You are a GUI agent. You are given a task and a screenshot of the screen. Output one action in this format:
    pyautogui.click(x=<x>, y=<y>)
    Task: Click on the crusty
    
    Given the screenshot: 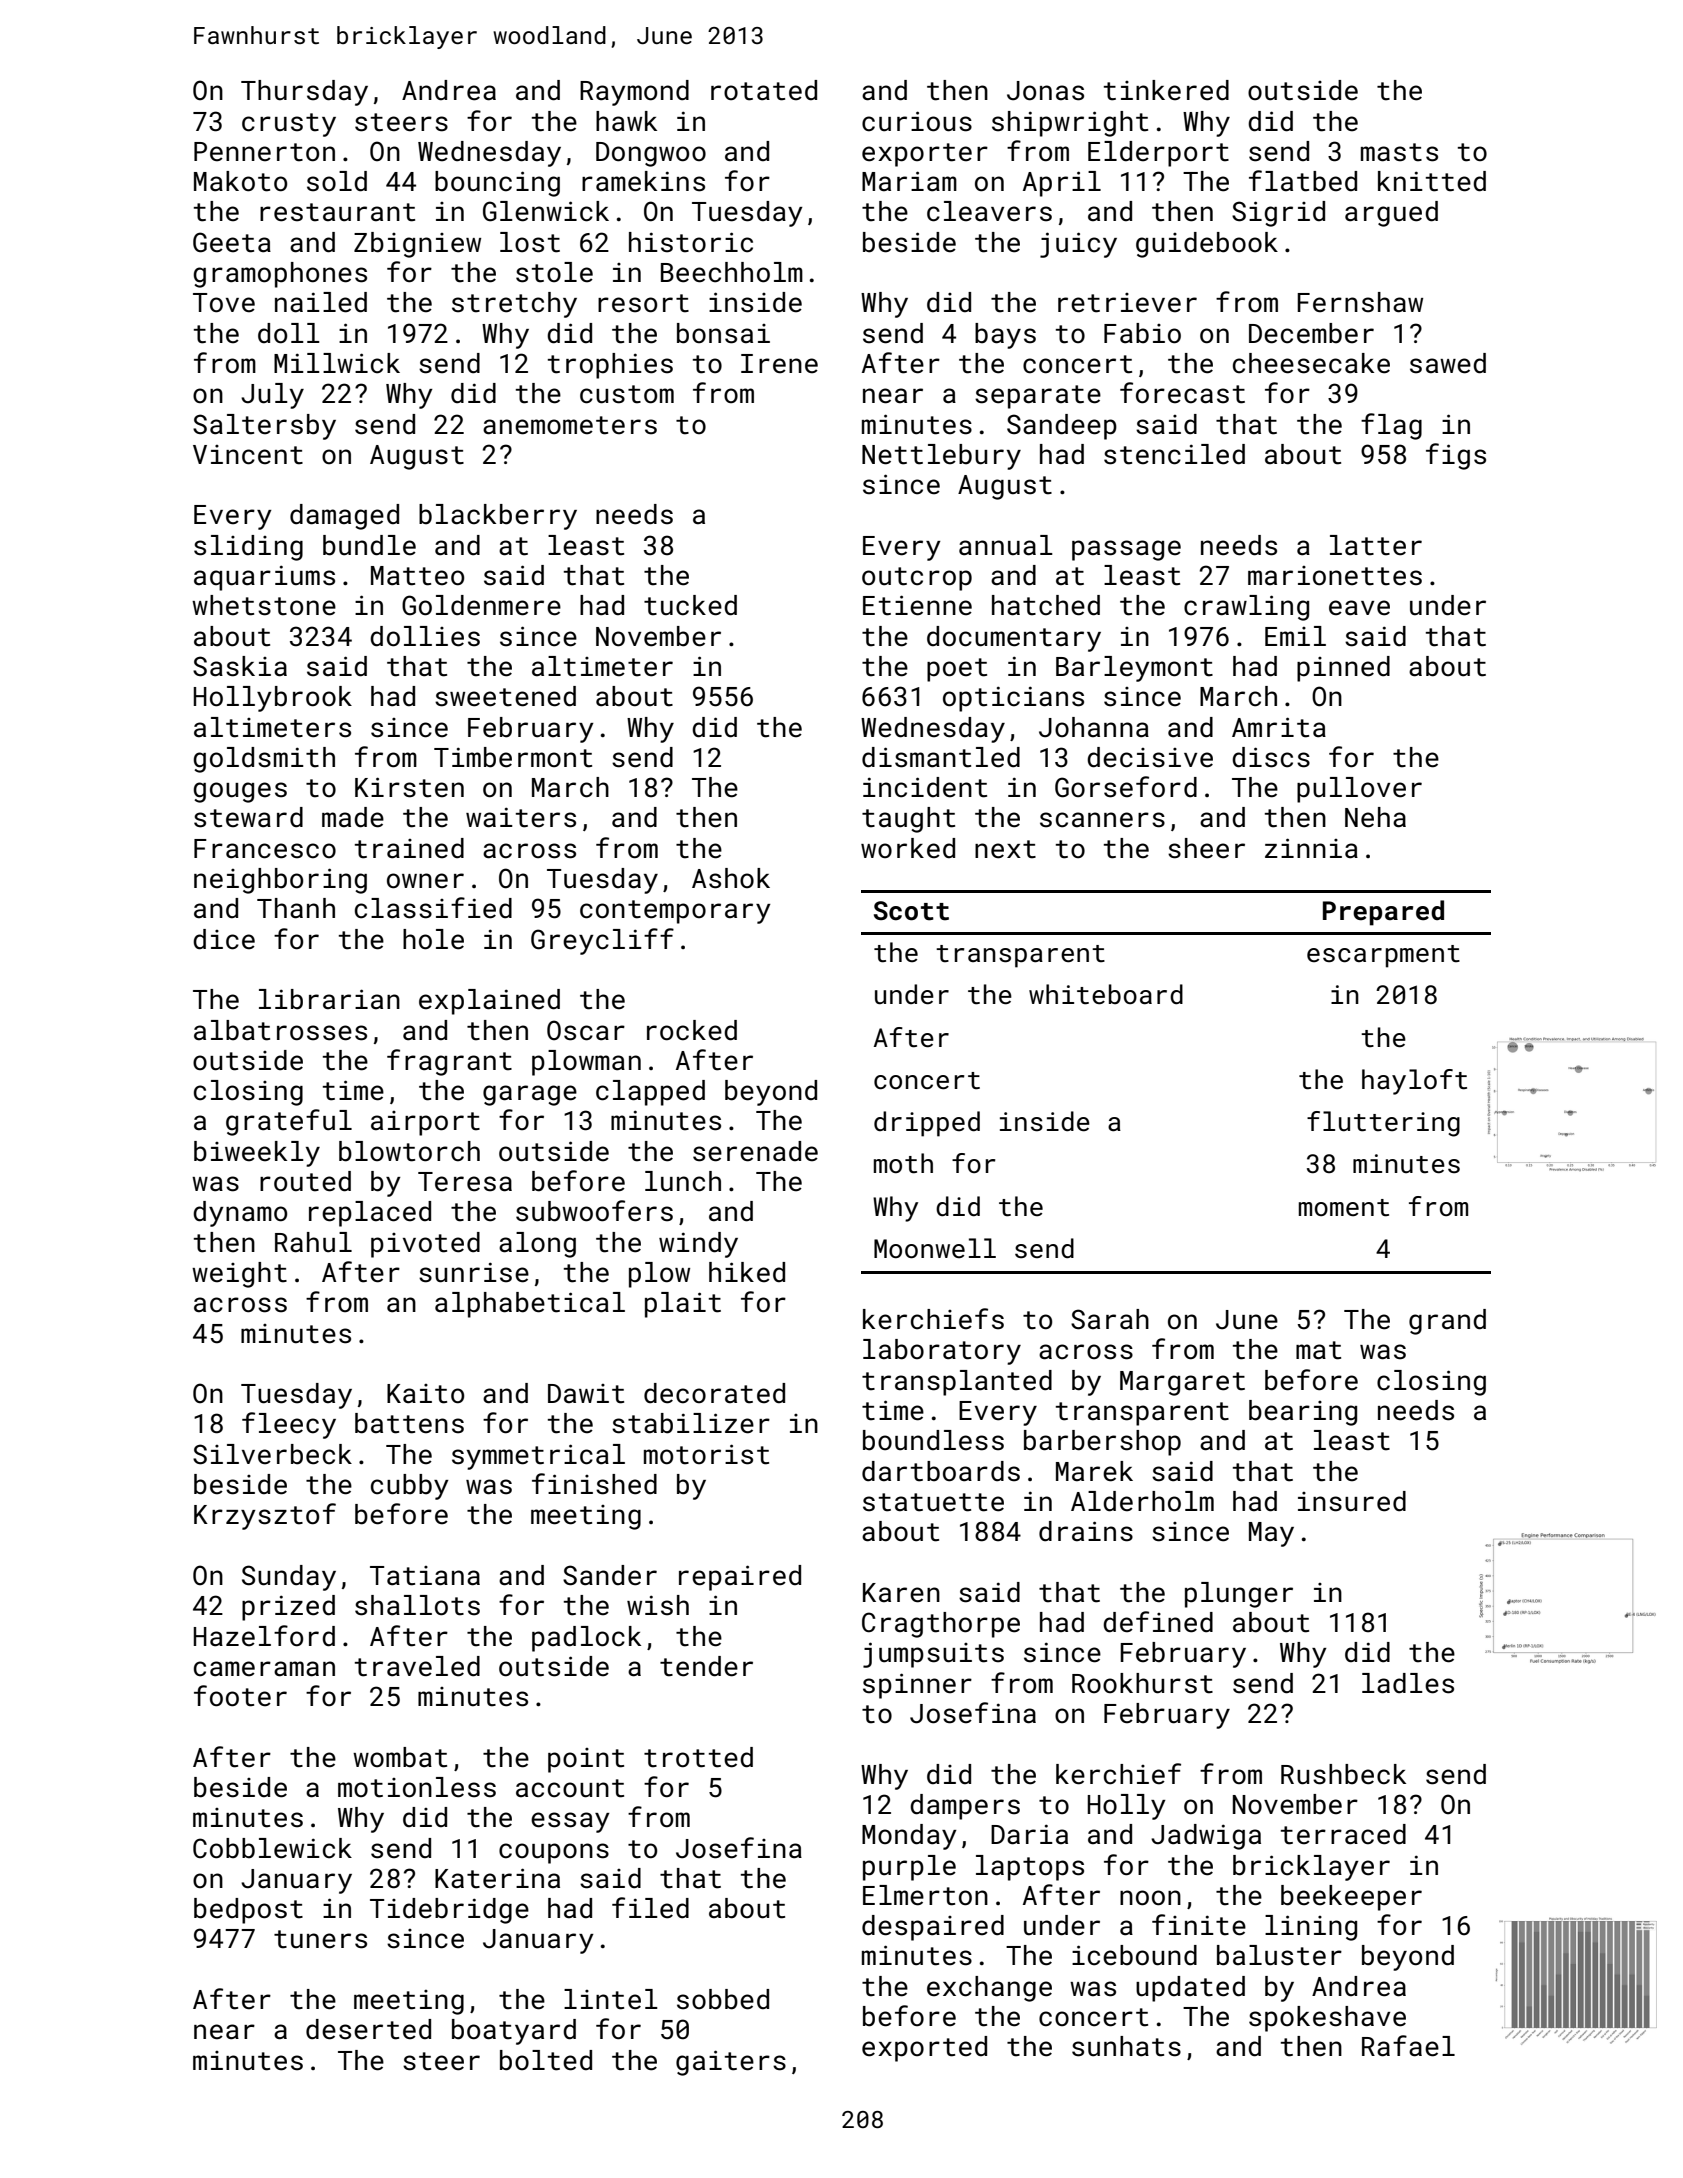 What is the action you would take?
    pyautogui.click(x=289, y=125)
